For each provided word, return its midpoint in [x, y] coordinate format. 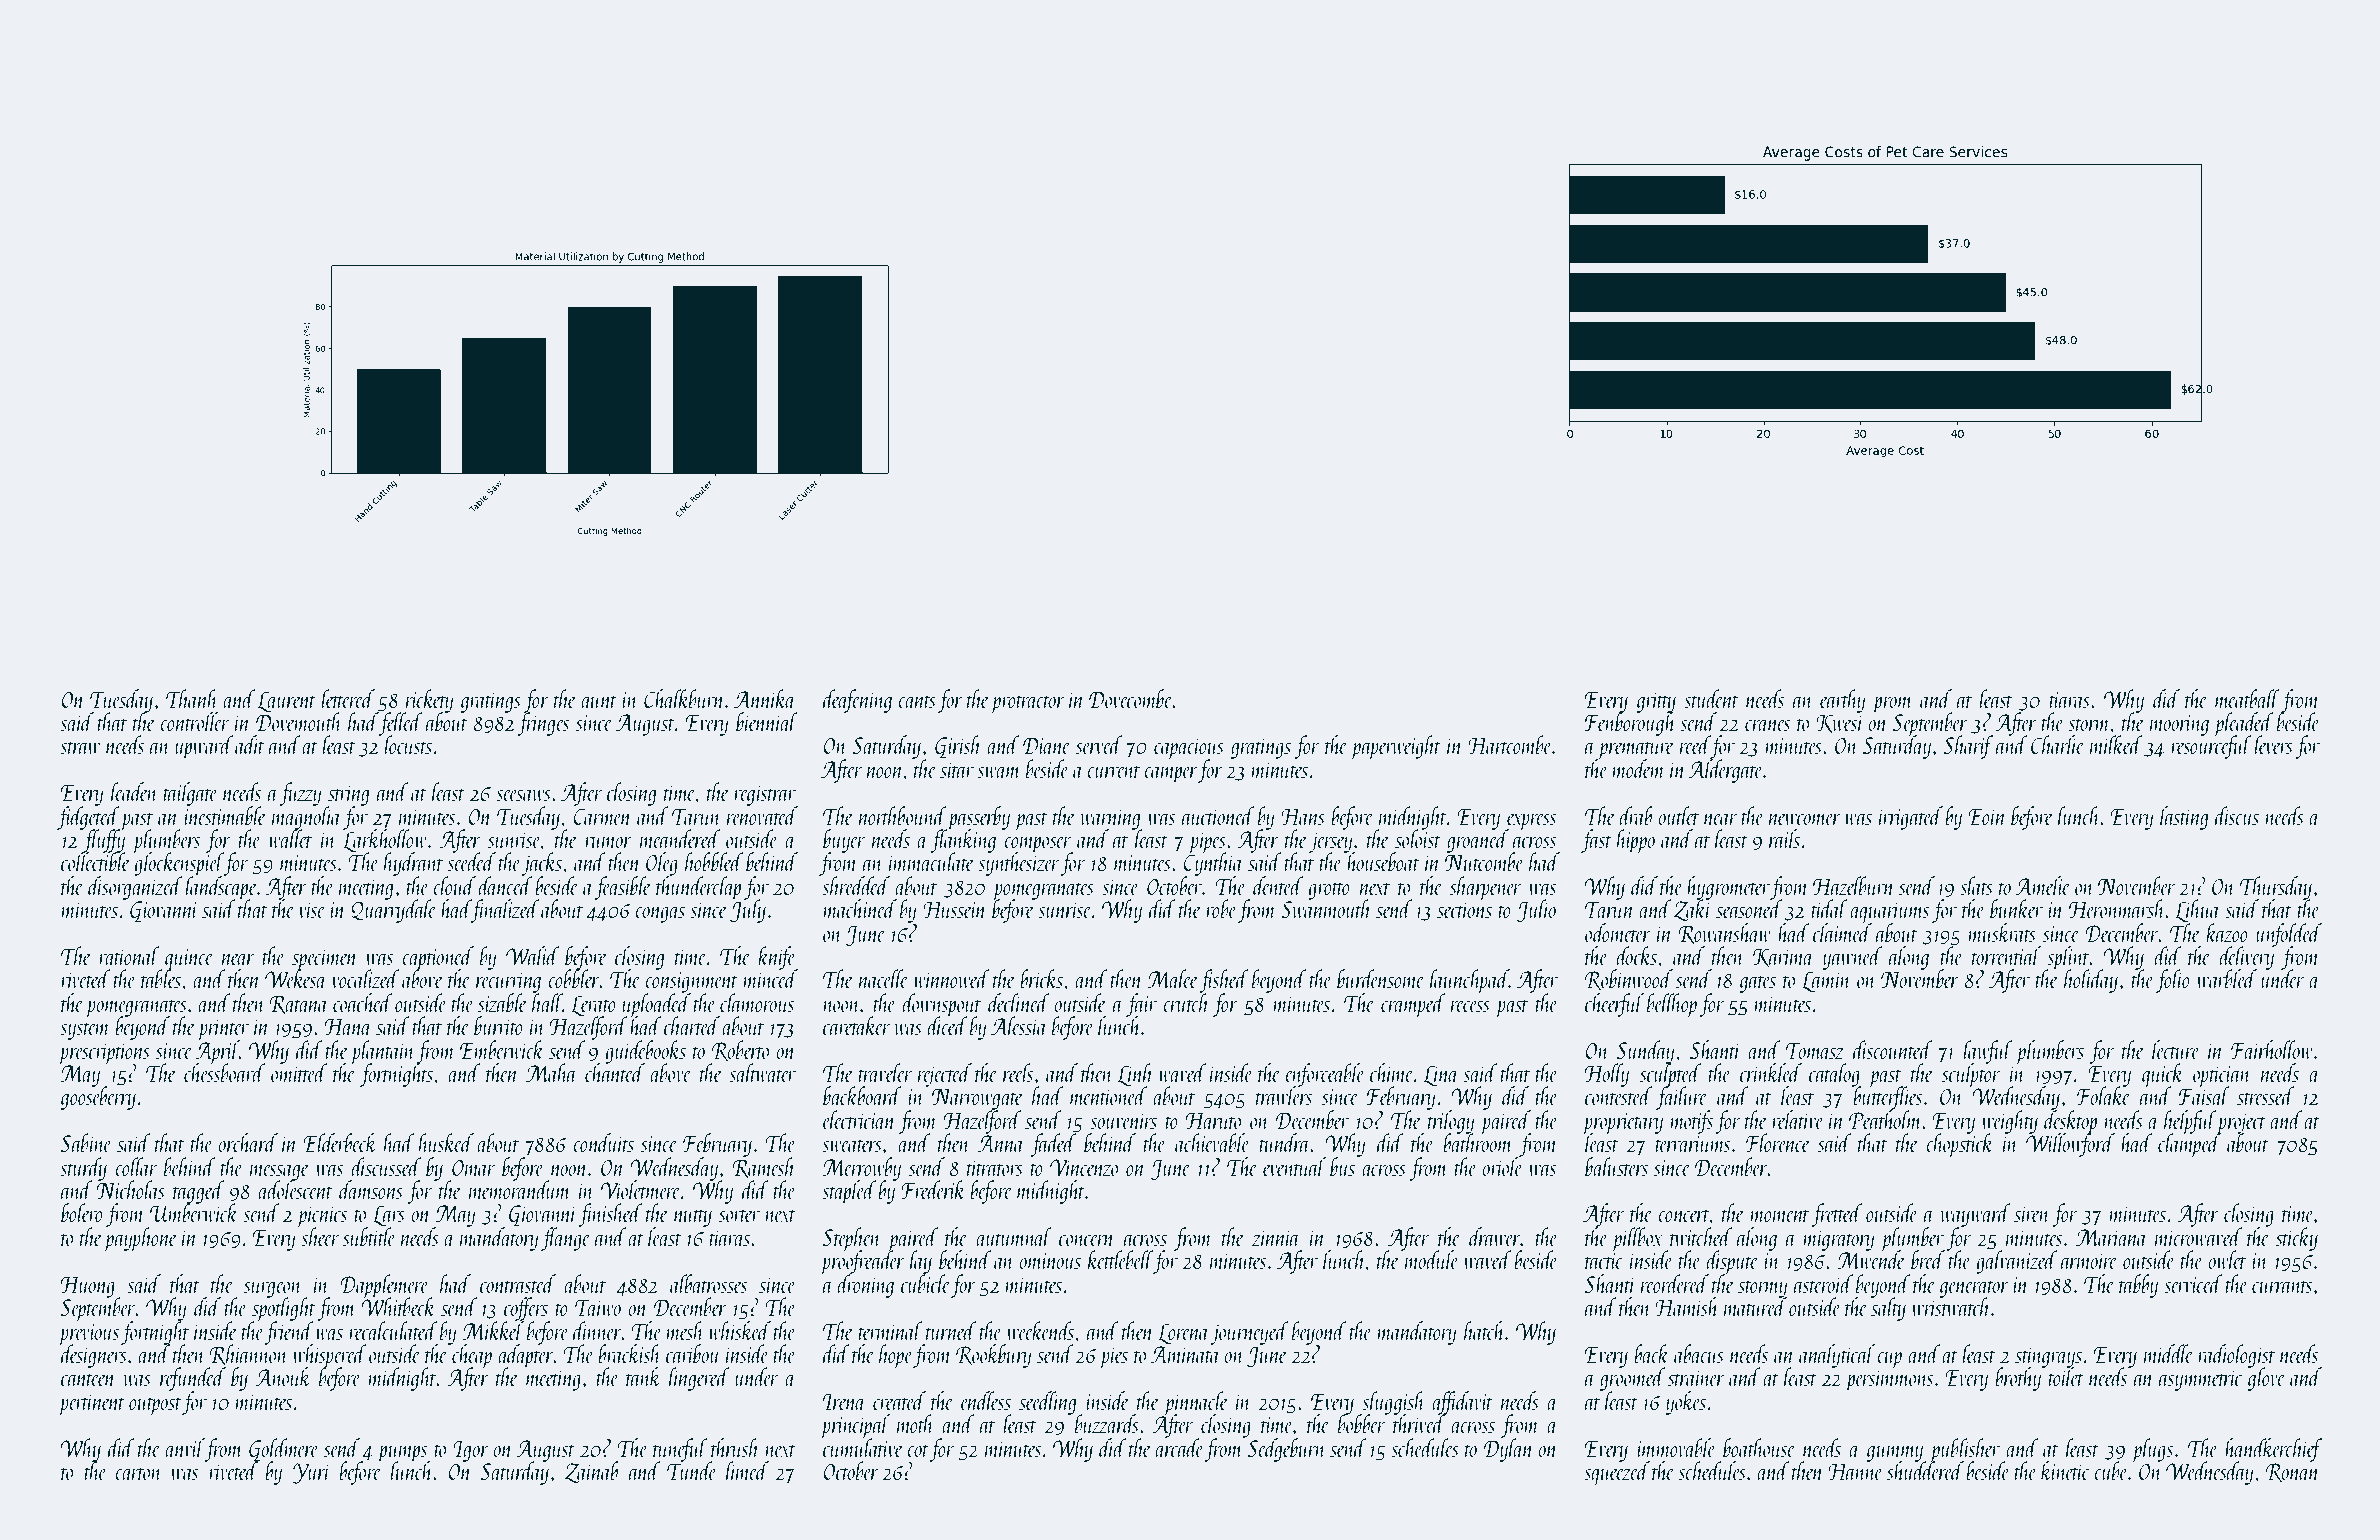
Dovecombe [1131, 698]
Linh [1136, 1075]
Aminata [1186, 1354]
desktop [2070, 1122]
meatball [2247, 698]
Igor [471, 1451]
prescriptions [104, 1053]
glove [2266, 1379]
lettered [348, 698]
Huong [87, 1286]
